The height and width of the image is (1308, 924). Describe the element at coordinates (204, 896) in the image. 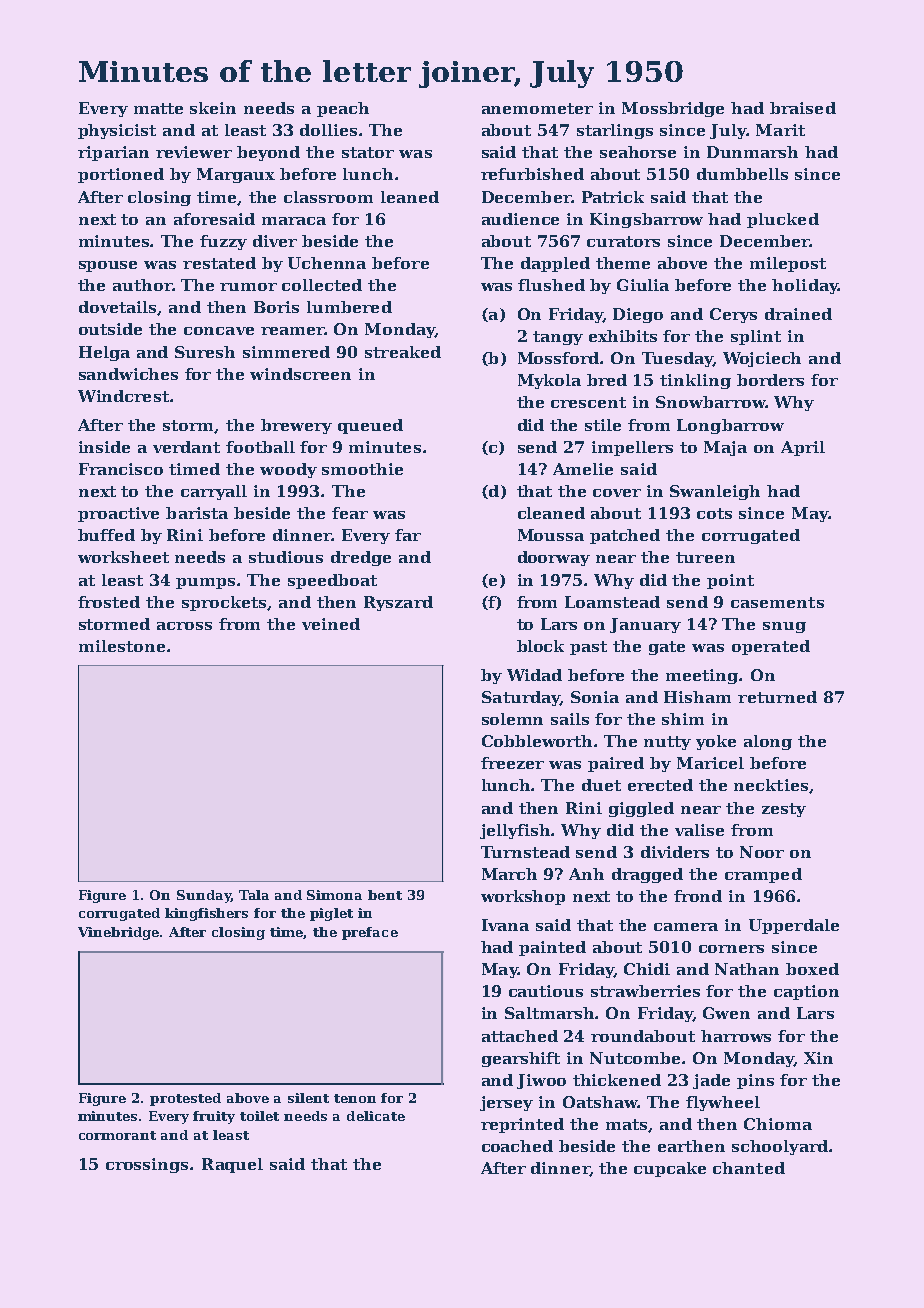

I see `Sunday` at that location.
